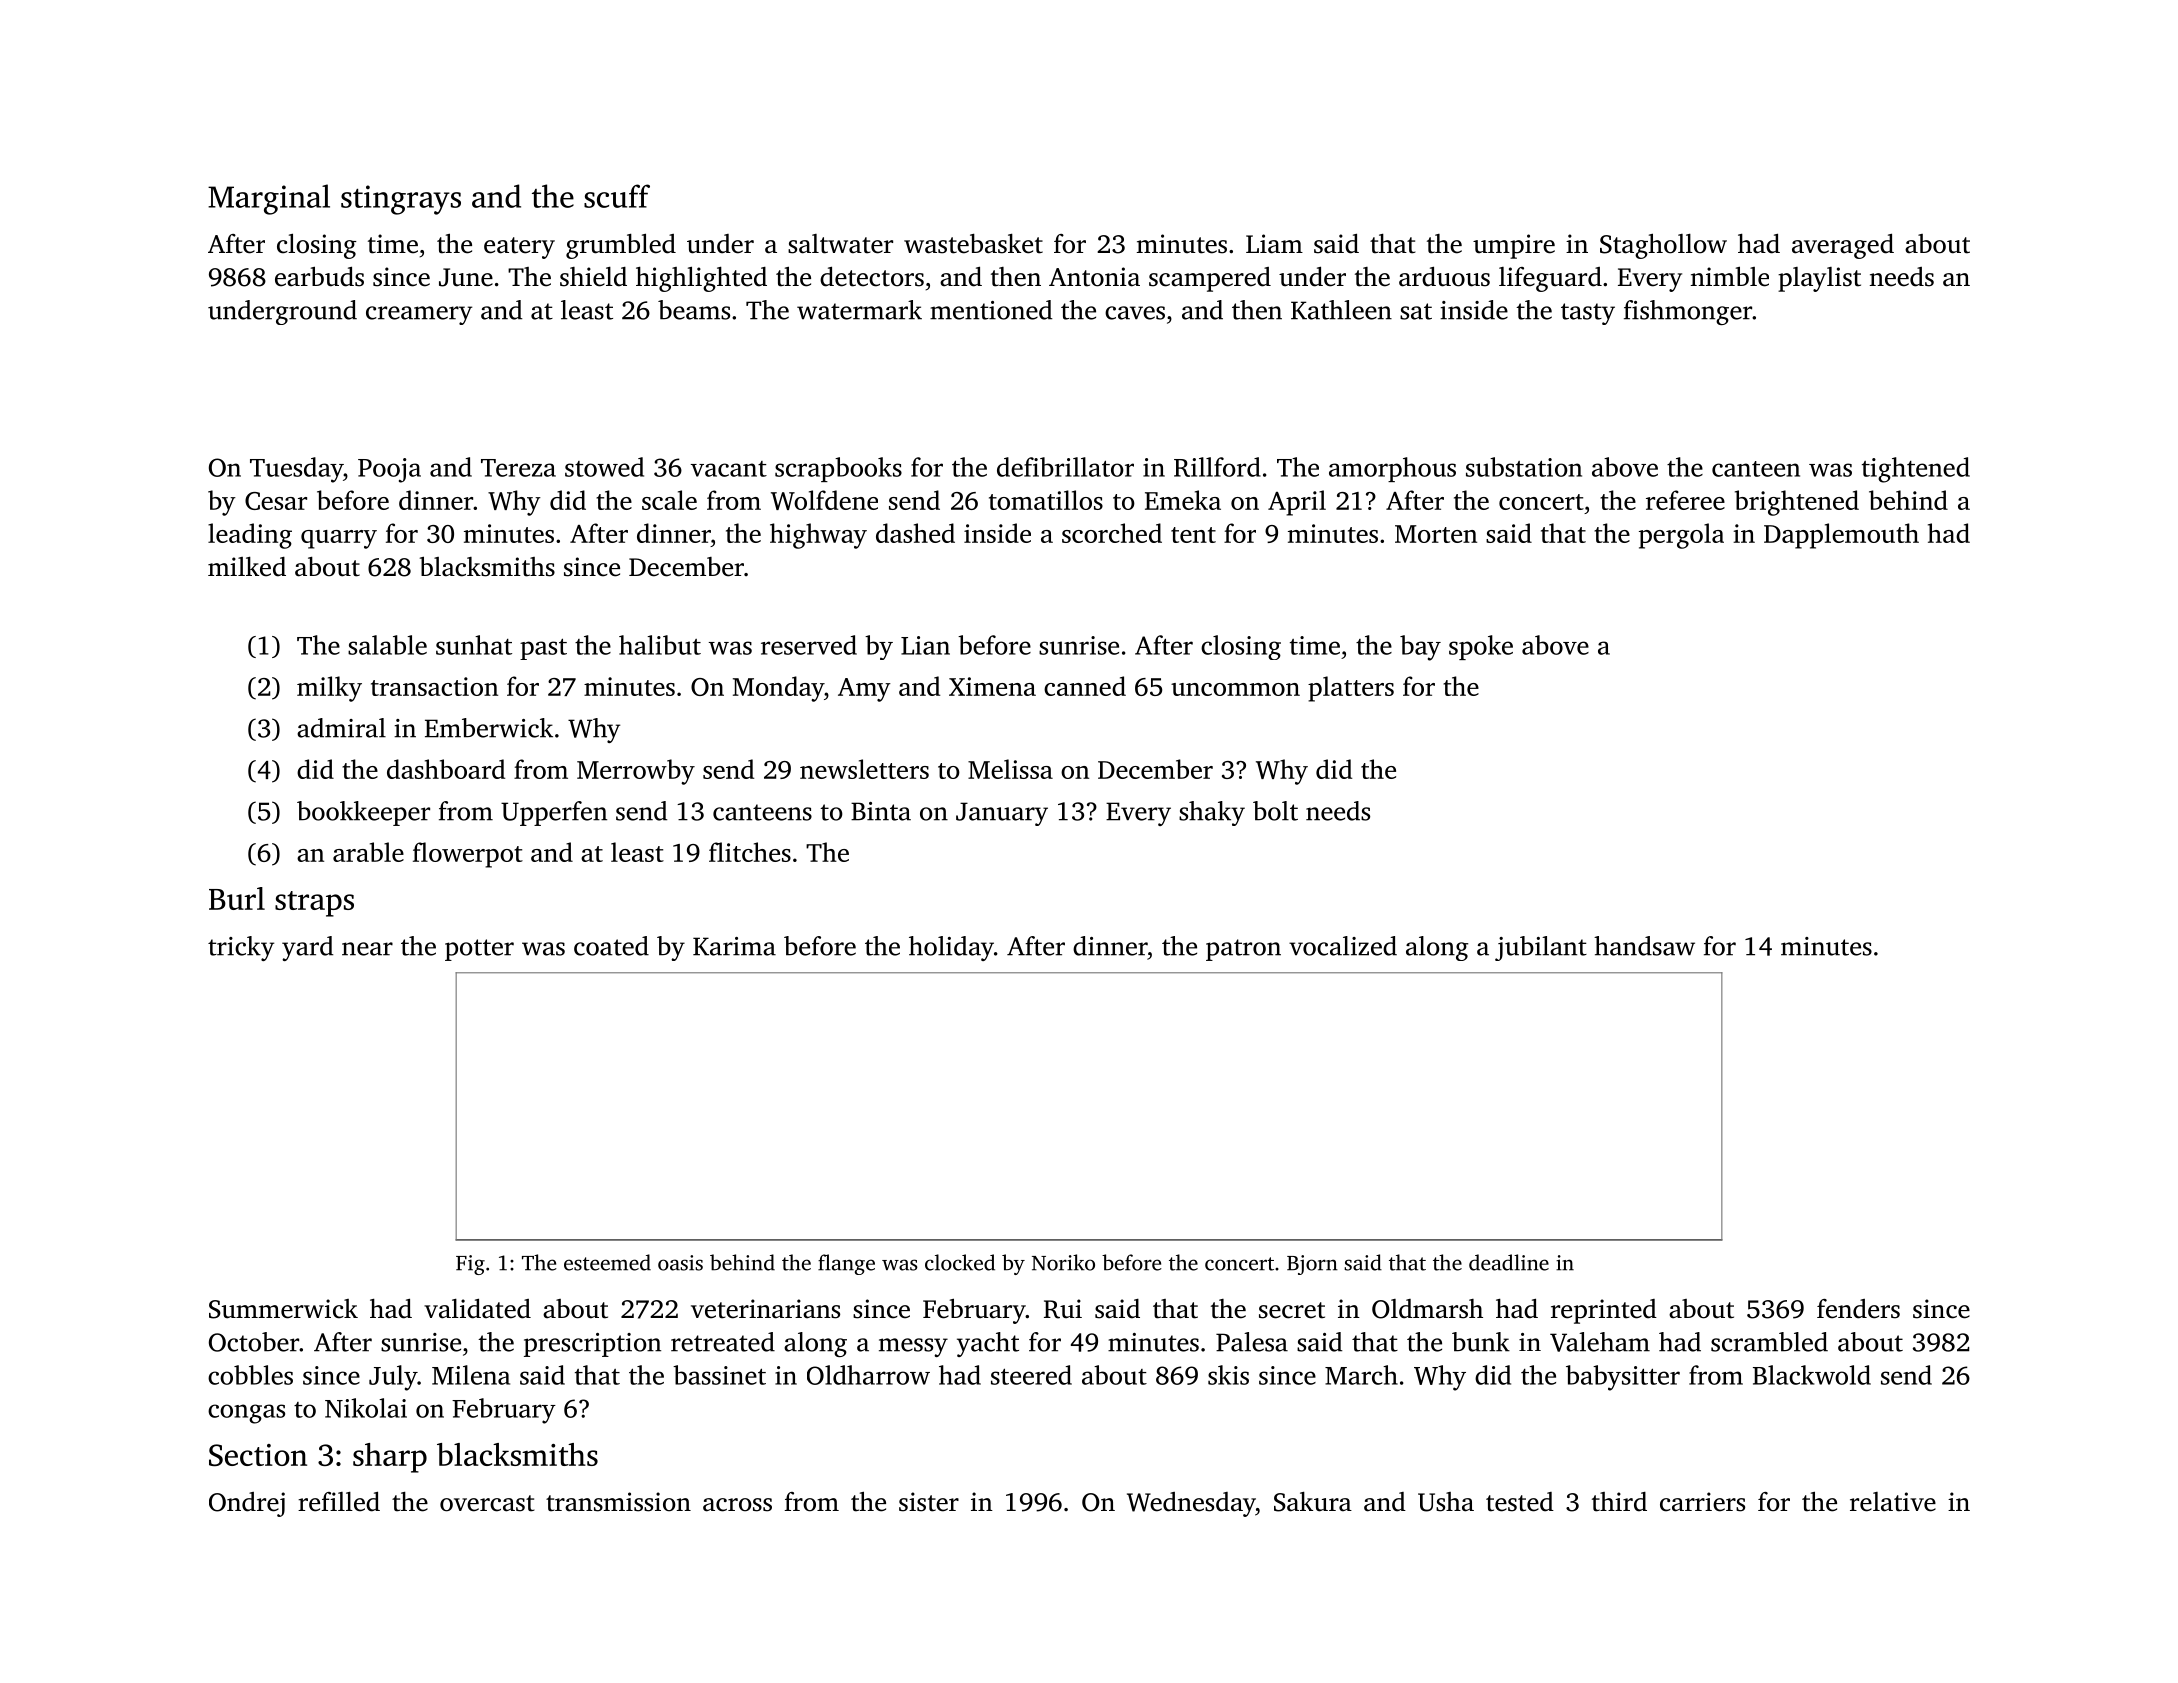 Image resolution: width=2178 pixels, height=1683 pixels. What do you see at coordinates (1351, 689) in the screenshot?
I see `platters` at bounding box center [1351, 689].
